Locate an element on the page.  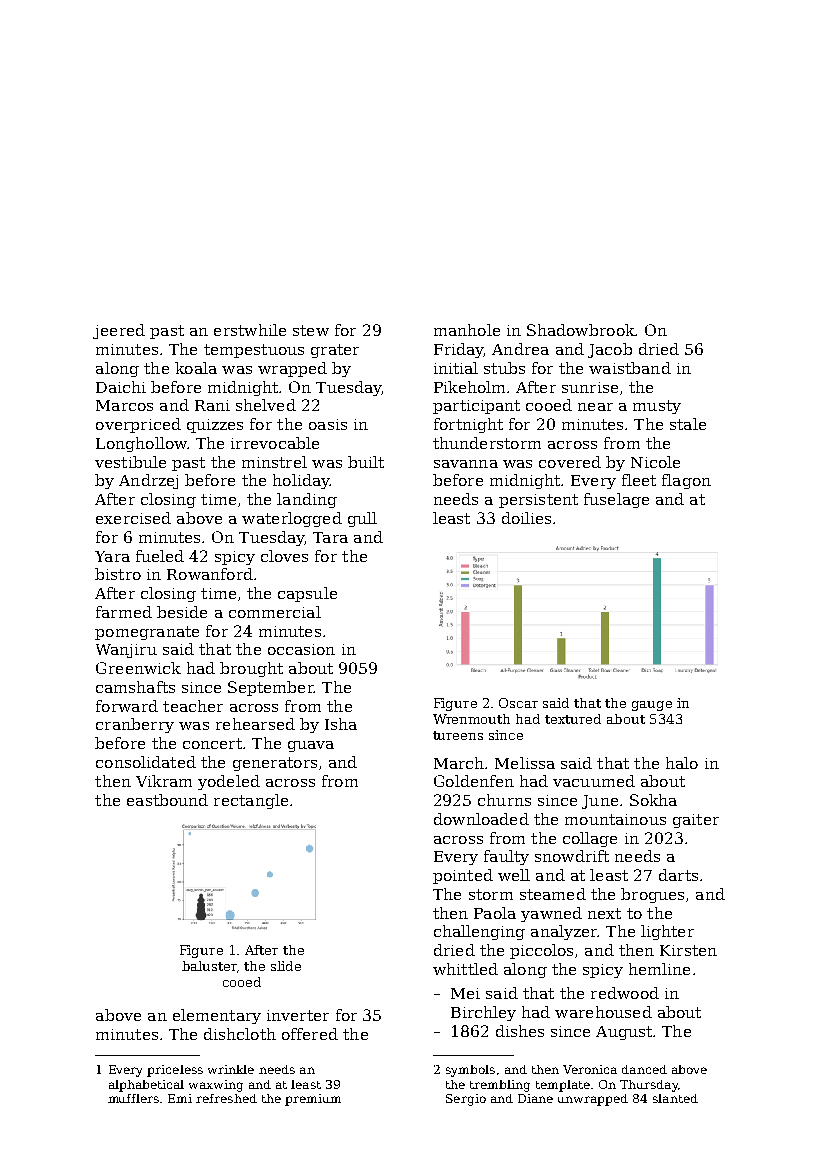
Sergio is located at coordinates (466, 1100).
